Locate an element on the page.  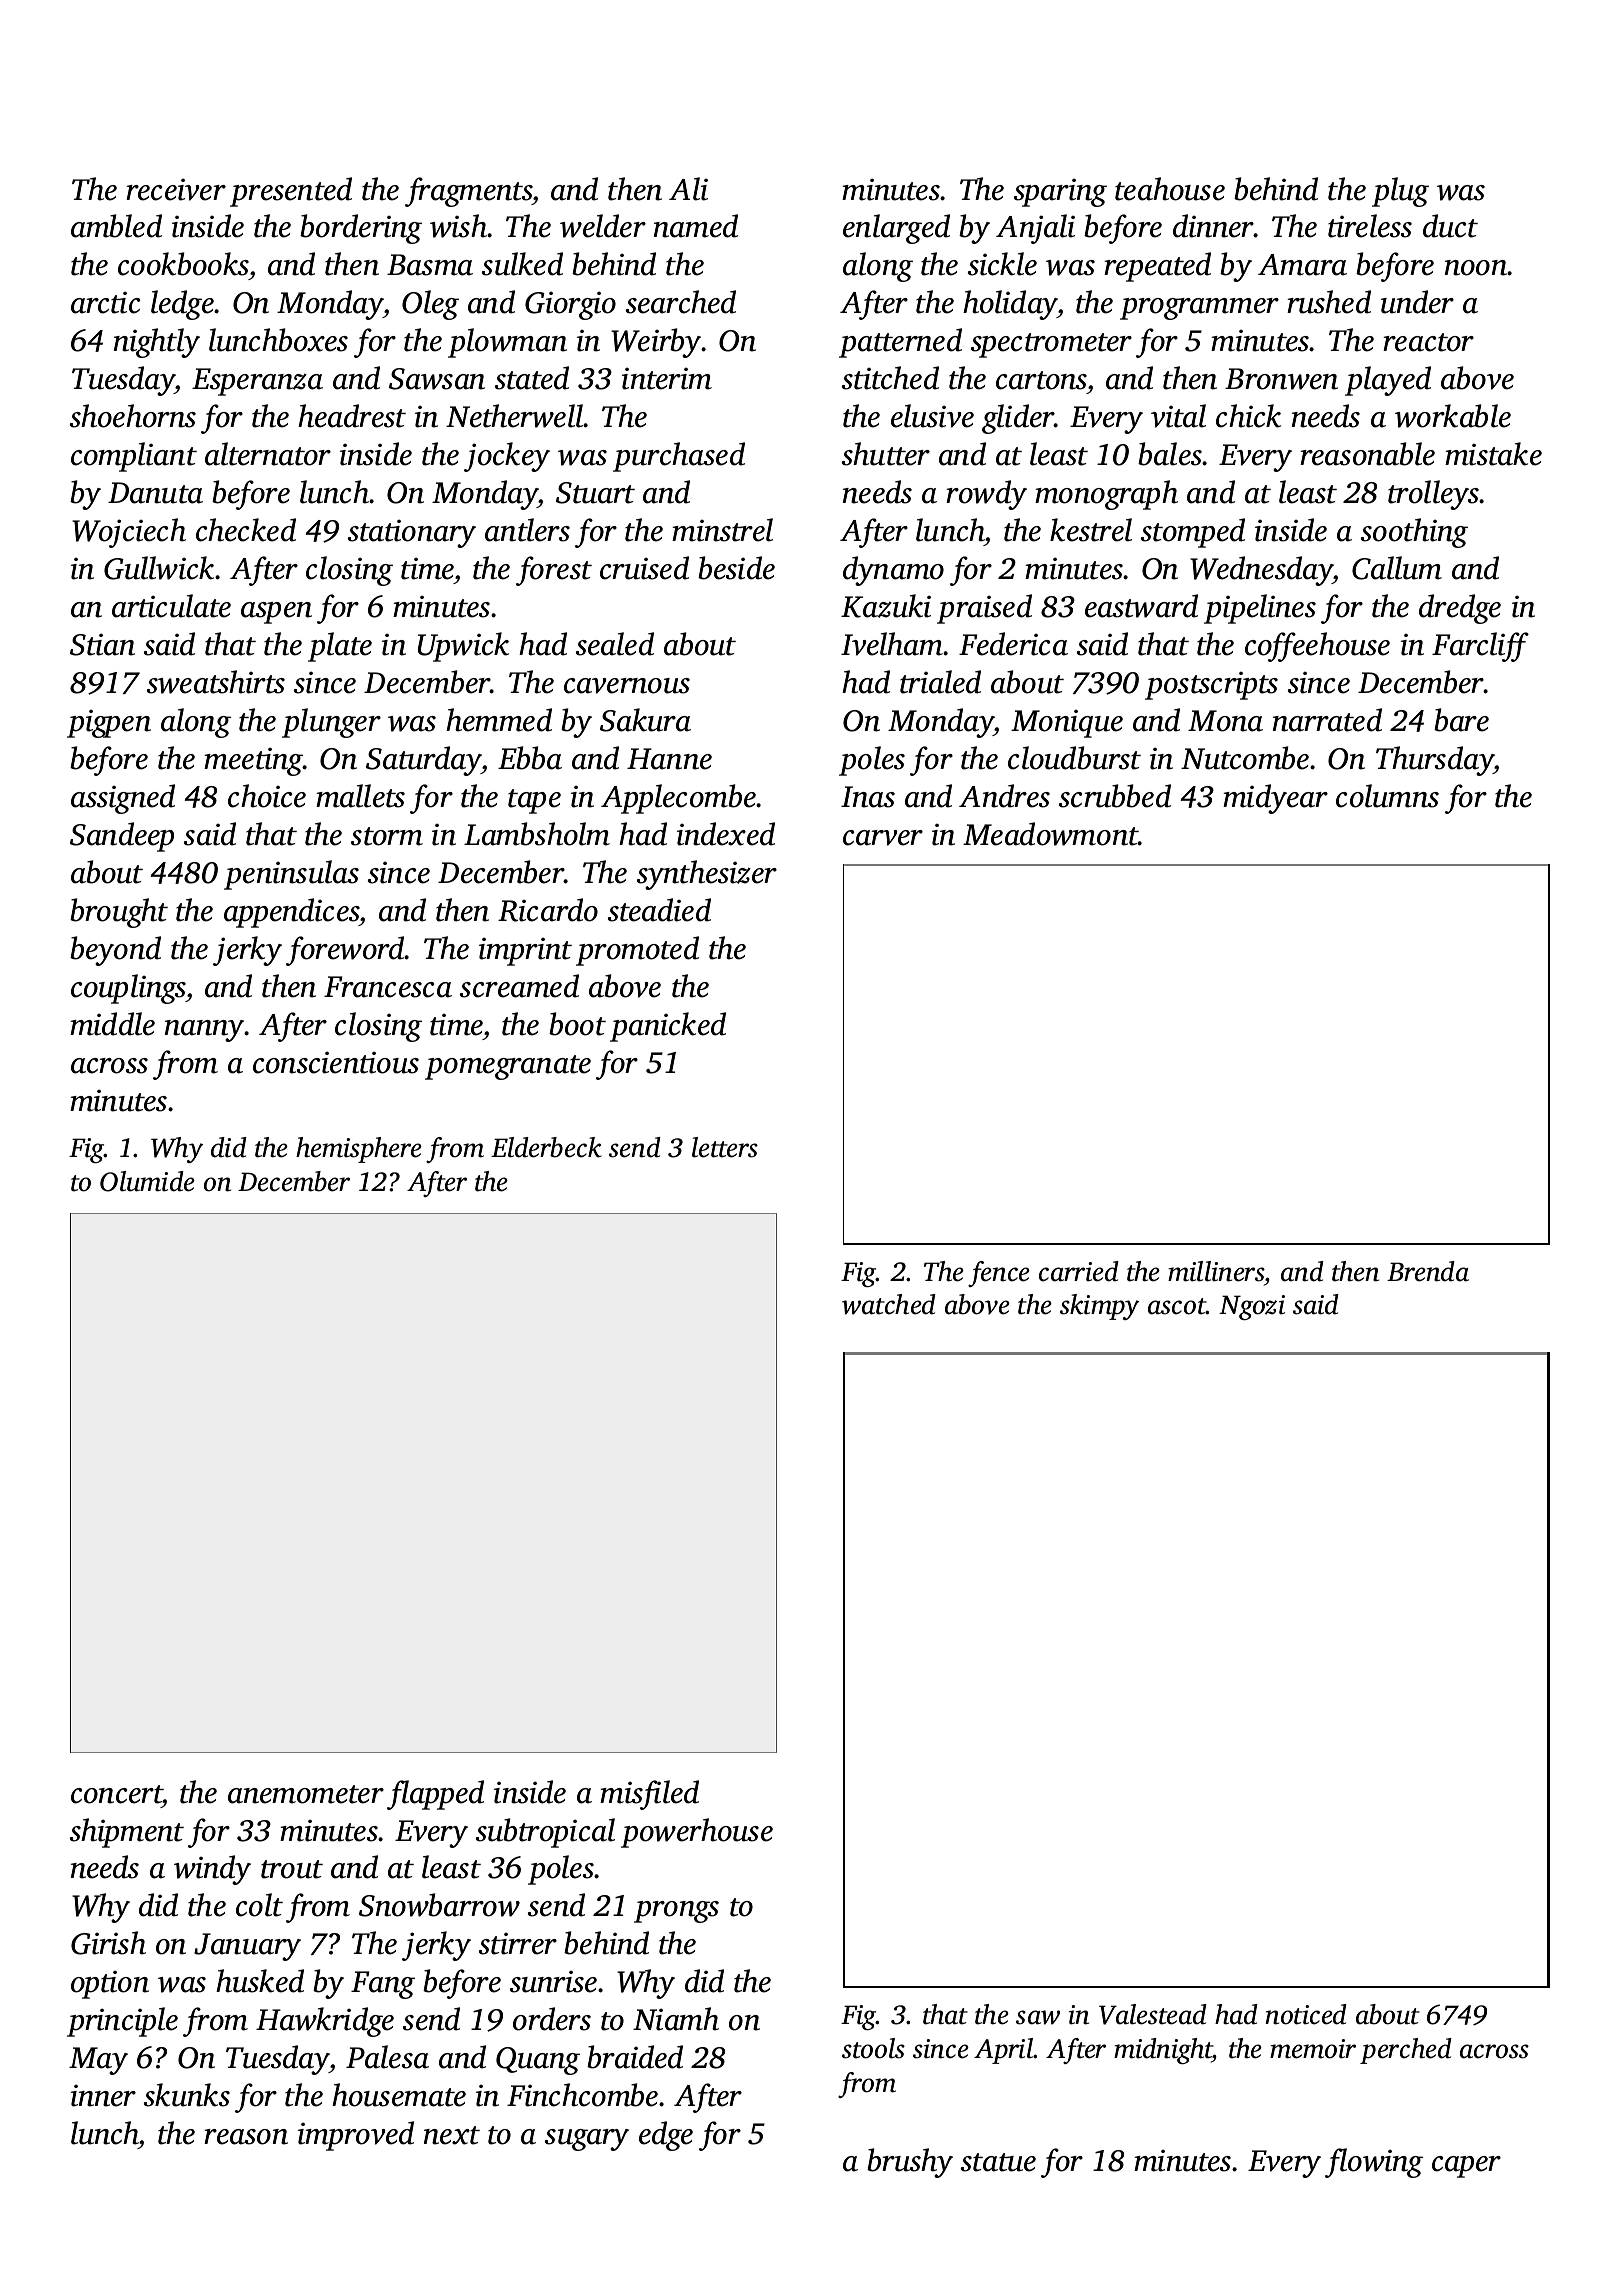
Sandeep is located at coordinates (122, 837).
